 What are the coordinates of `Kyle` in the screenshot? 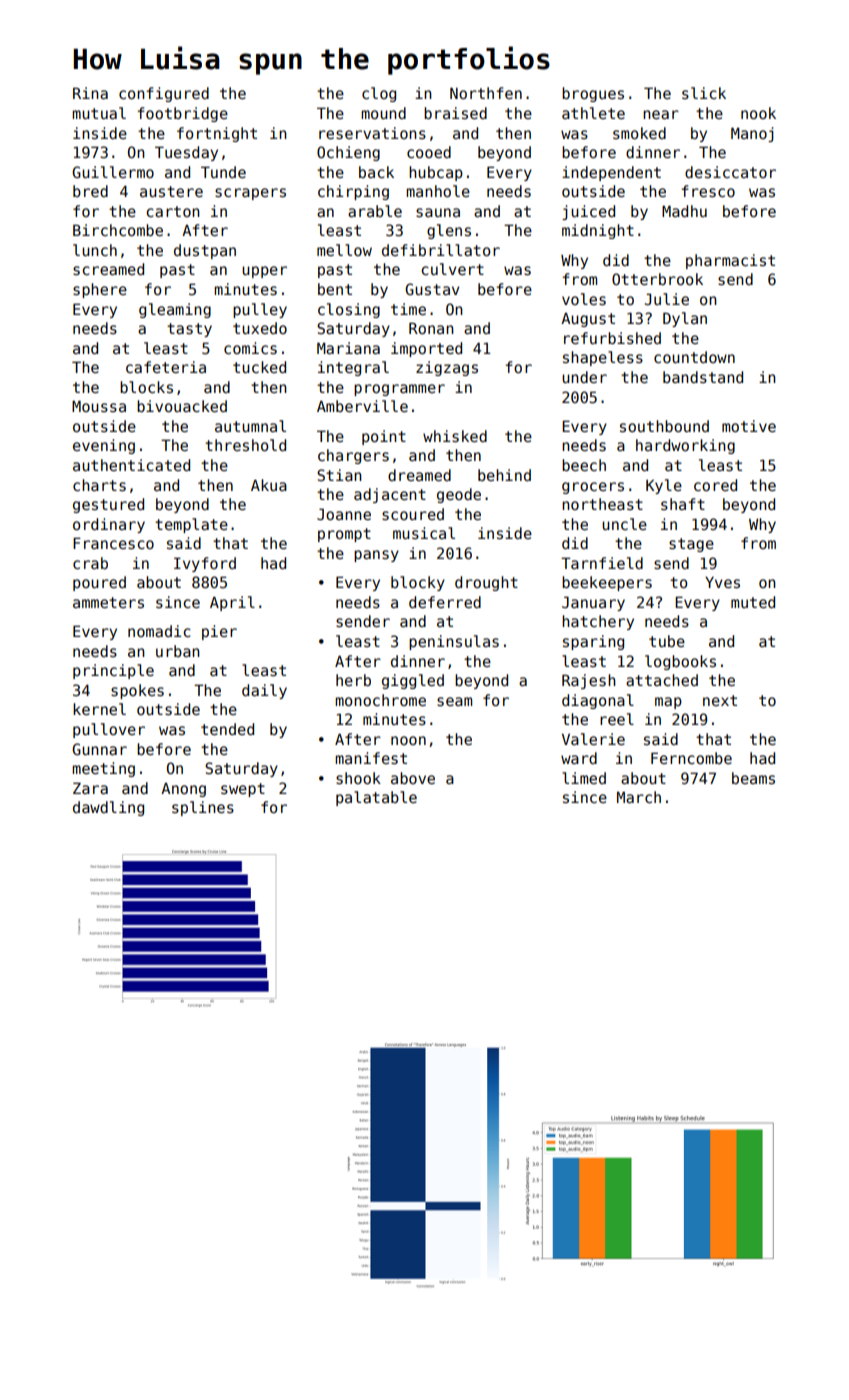 It's located at (664, 486).
